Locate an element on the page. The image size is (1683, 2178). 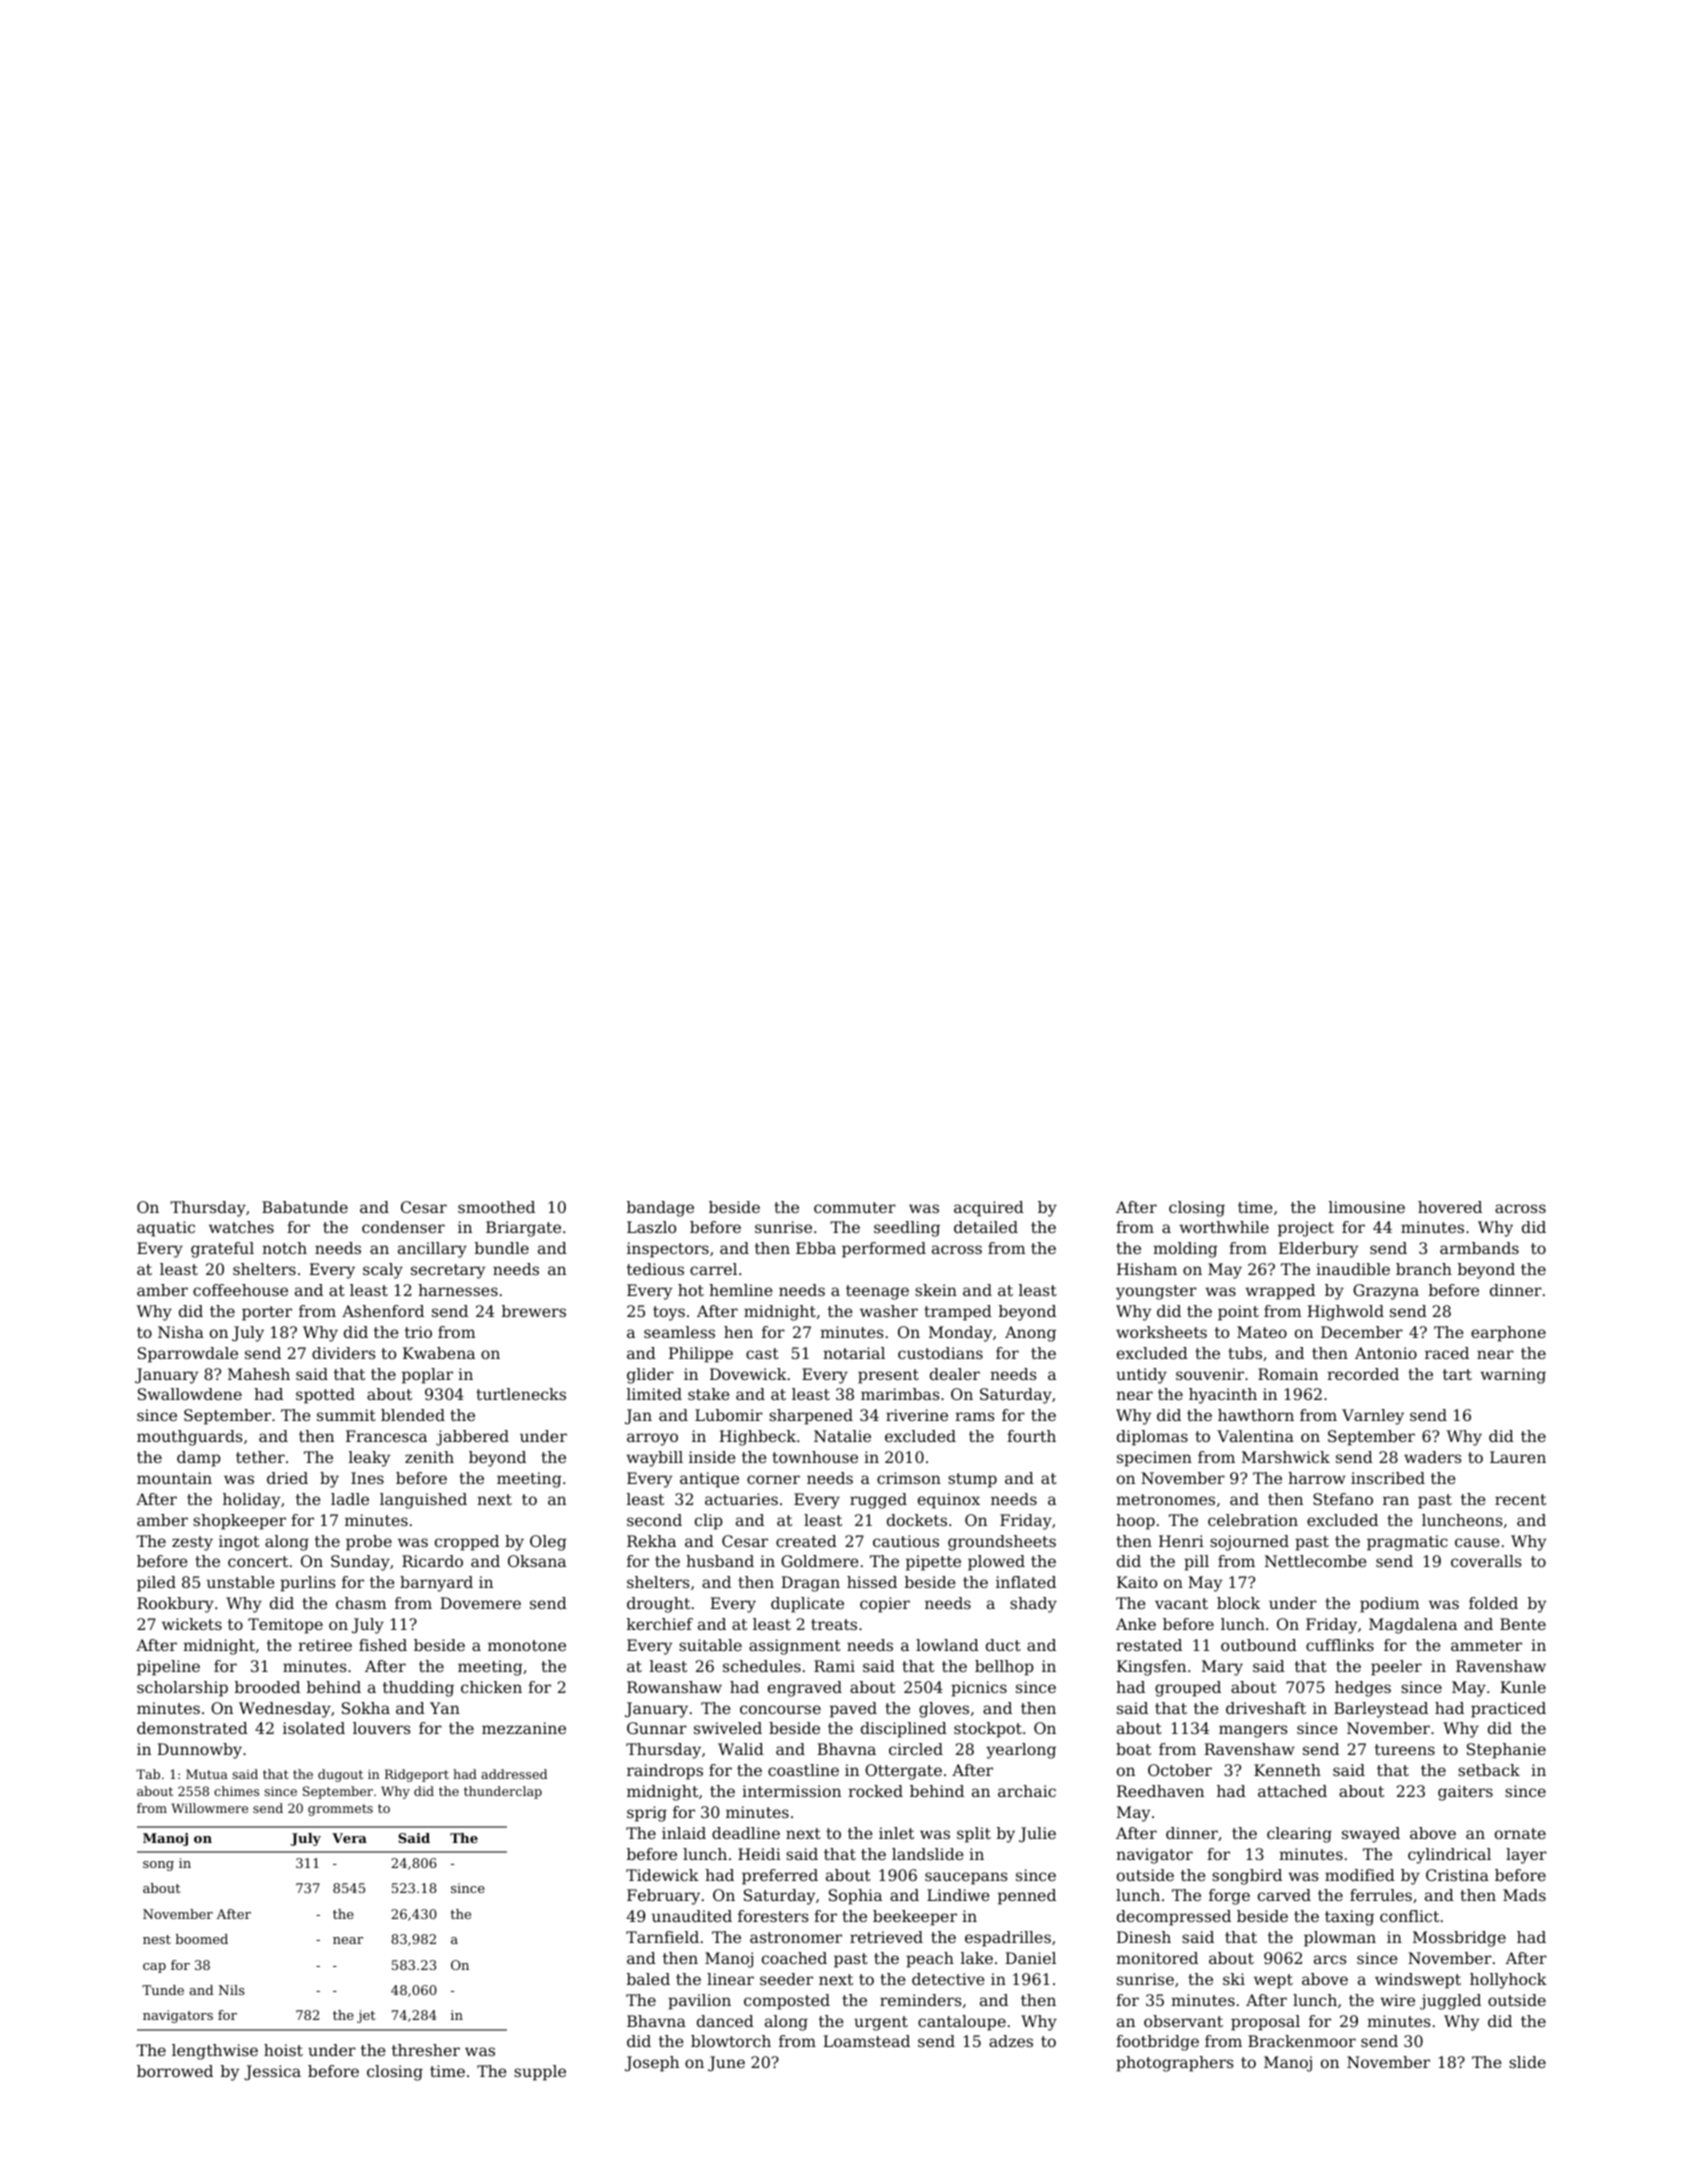
bandage is located at coordinates (660, 1209).
